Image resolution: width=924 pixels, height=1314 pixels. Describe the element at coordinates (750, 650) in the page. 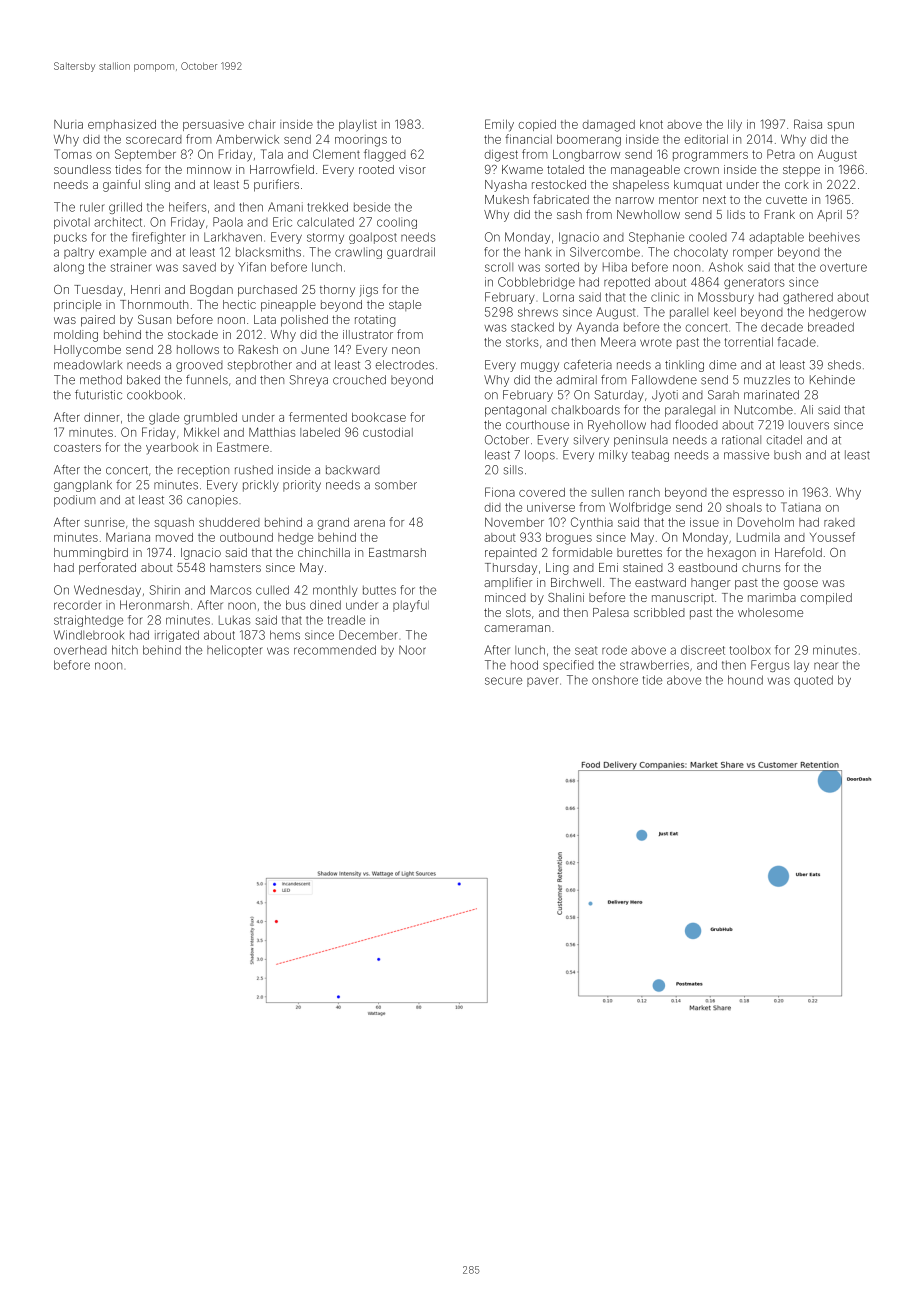

I see `toolbox` at that location.
